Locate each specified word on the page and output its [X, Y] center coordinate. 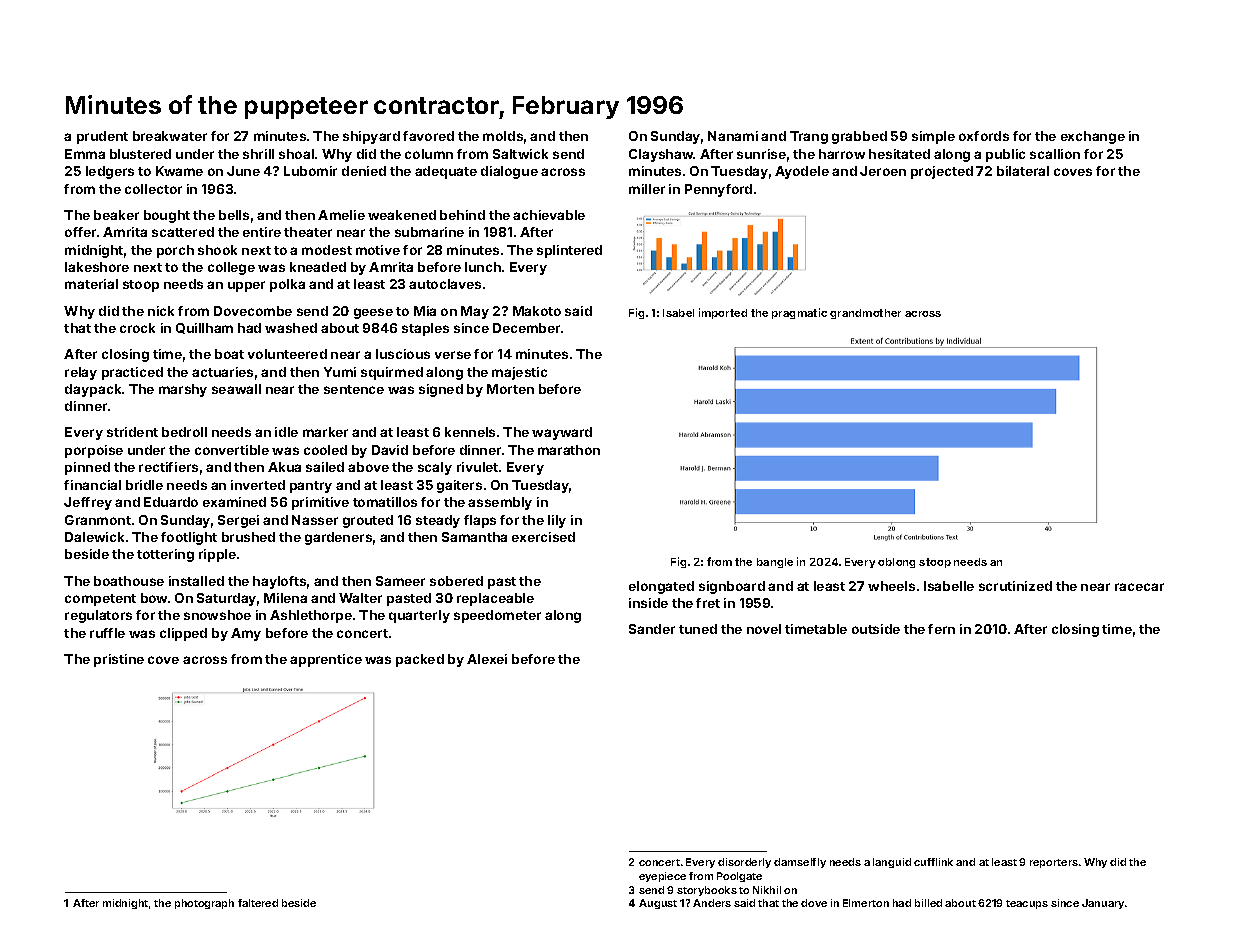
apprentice [326, 660]
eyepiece [662, 877]
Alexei [487, 659]
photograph [204, 904]
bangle [775, 563]
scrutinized [1015, 586]
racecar [1139, 587]
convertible [232, 450]
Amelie [341, 215]
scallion [1055, 154]
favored [428, 136]
